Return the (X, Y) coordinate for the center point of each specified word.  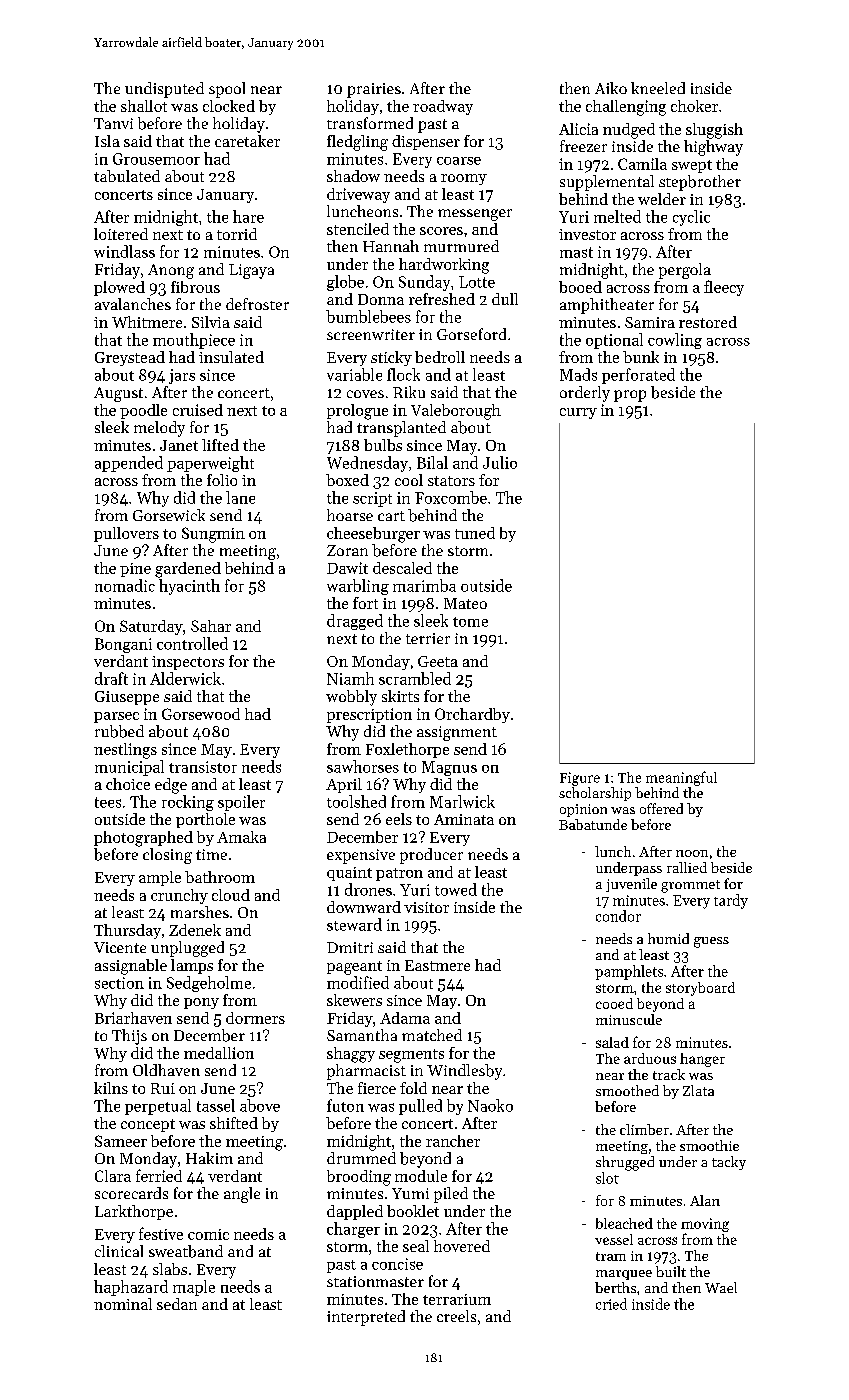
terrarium (457, 1299)
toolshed (356, 801)
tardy (731, 901)
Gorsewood (201, 714)
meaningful (681, 778)
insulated (231, 357)
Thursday (127, 931)
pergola (685, 271)
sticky (391, 358)
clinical (119, 1251)
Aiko (611, 88)
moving (705, 1225)
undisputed (164, 90)
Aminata (464, 819)
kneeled (658, 88)
